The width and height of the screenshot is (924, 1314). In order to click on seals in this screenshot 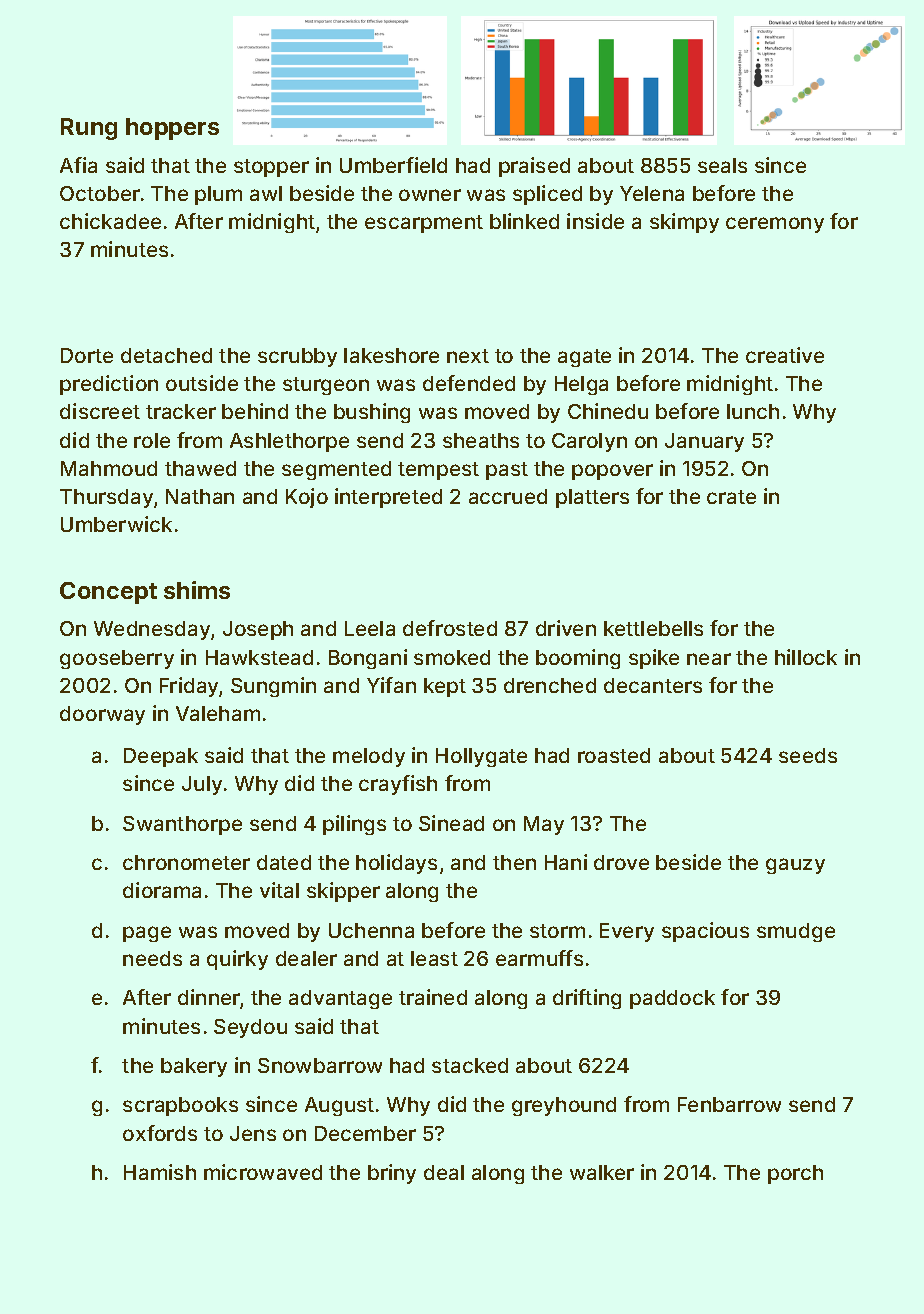, I will do `click(722, 165)`.
